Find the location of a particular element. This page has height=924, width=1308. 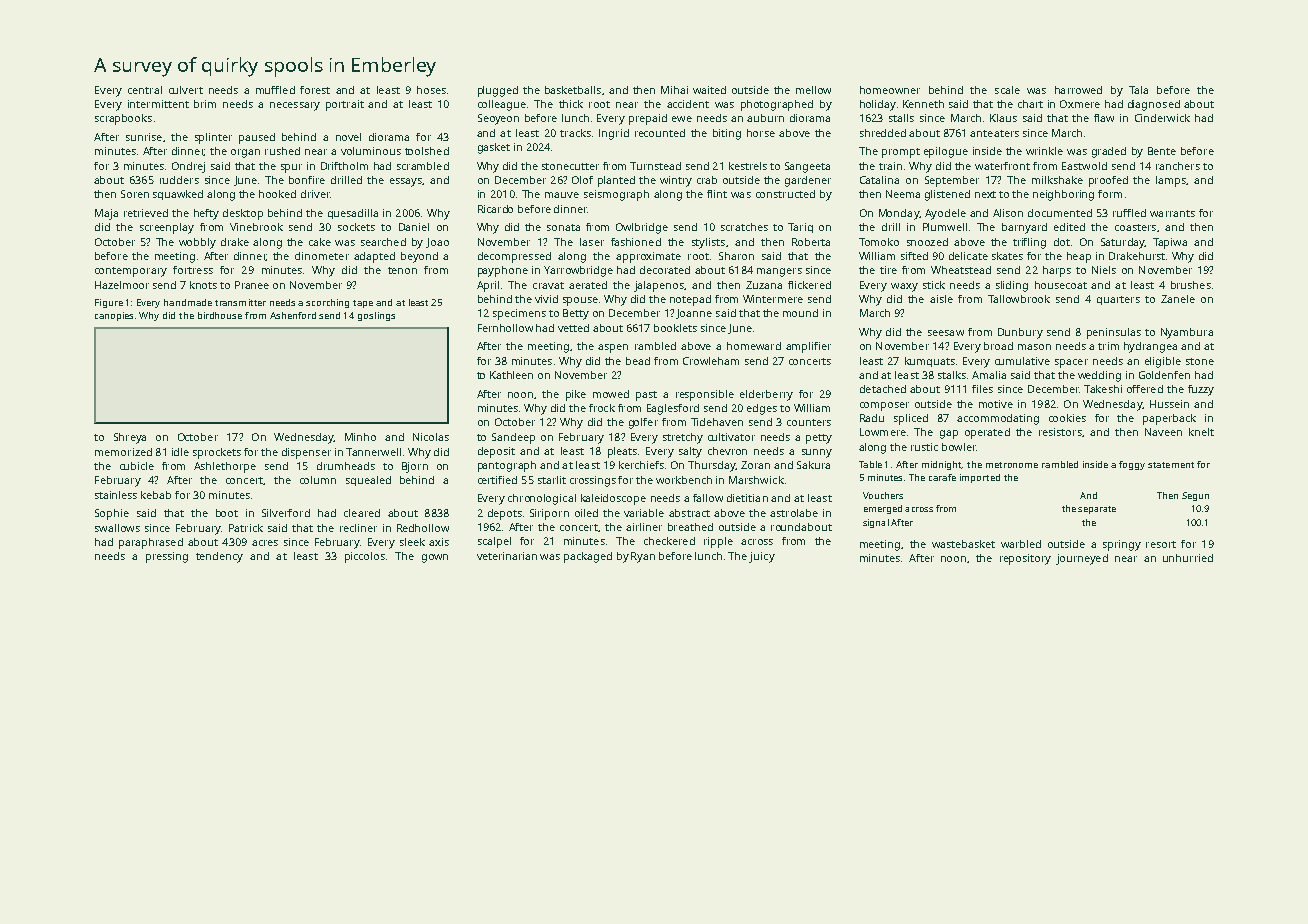

variable is located at coordinates (644, 513).
